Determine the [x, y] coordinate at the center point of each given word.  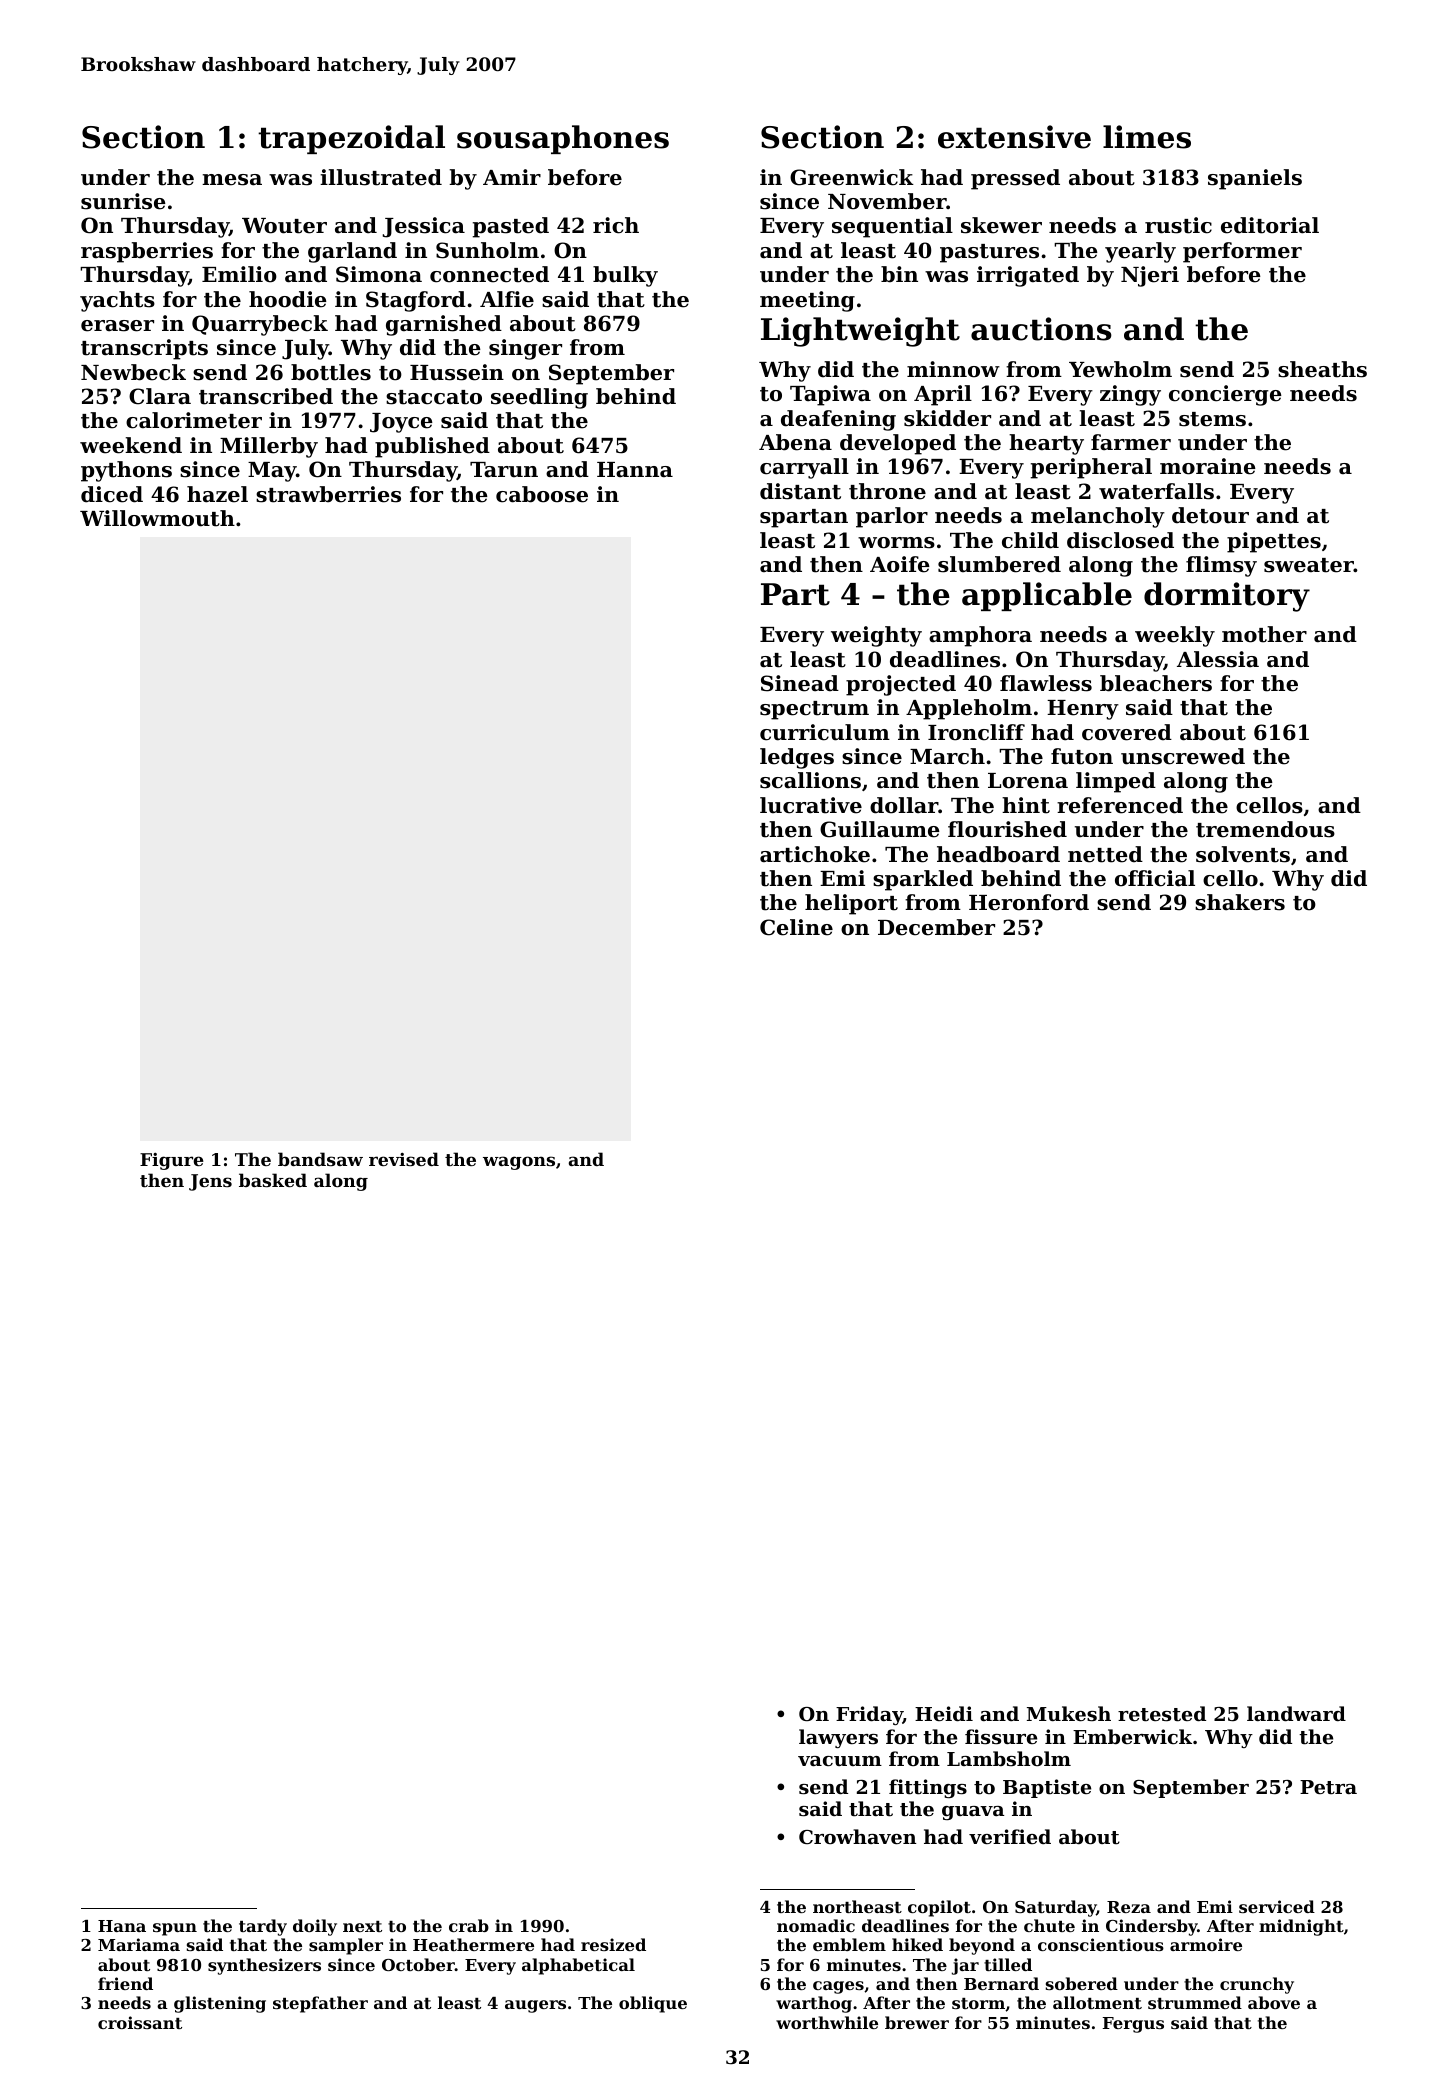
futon [1082, 756]
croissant [140, 2022]
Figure [172, 1161]
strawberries [328, 494]
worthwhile [827, 2022]
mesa [232, 180]
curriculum [825, 732]
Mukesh [1069, 1713]
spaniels [1255, 179]
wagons [519, 1163]
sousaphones [563, 139]
